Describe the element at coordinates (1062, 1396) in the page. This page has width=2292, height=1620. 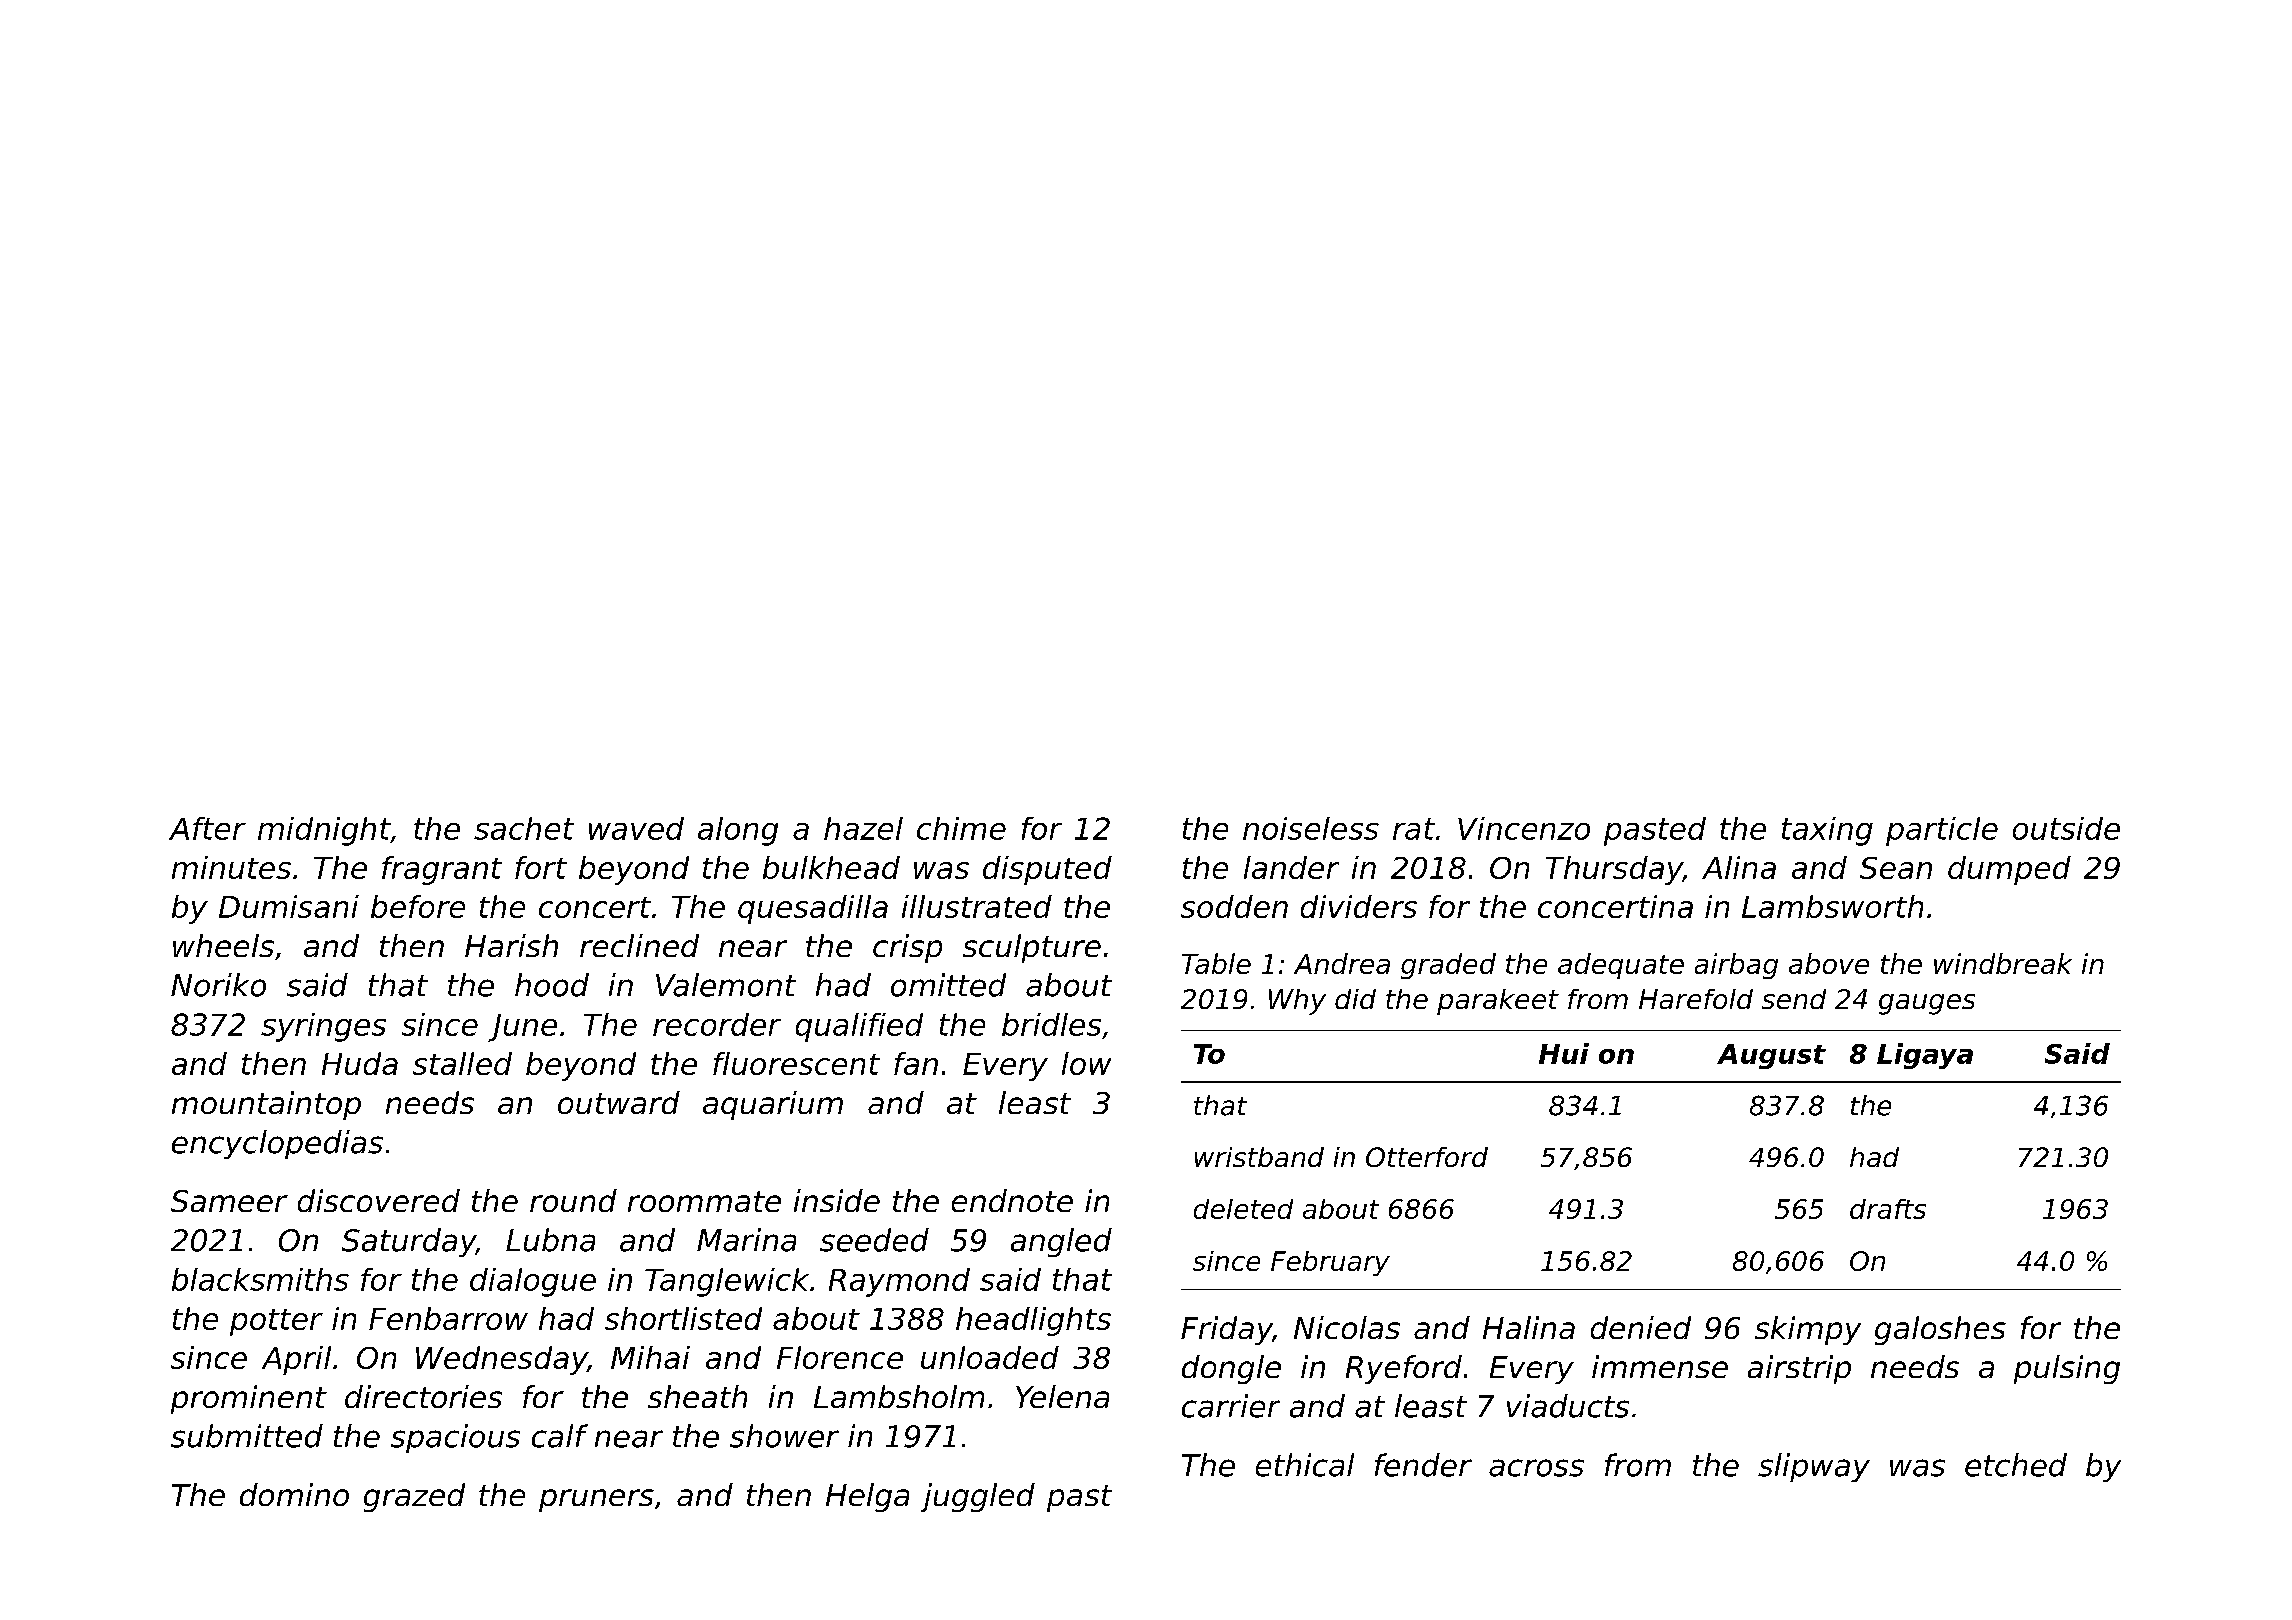
I see `Yelena` at that location.
